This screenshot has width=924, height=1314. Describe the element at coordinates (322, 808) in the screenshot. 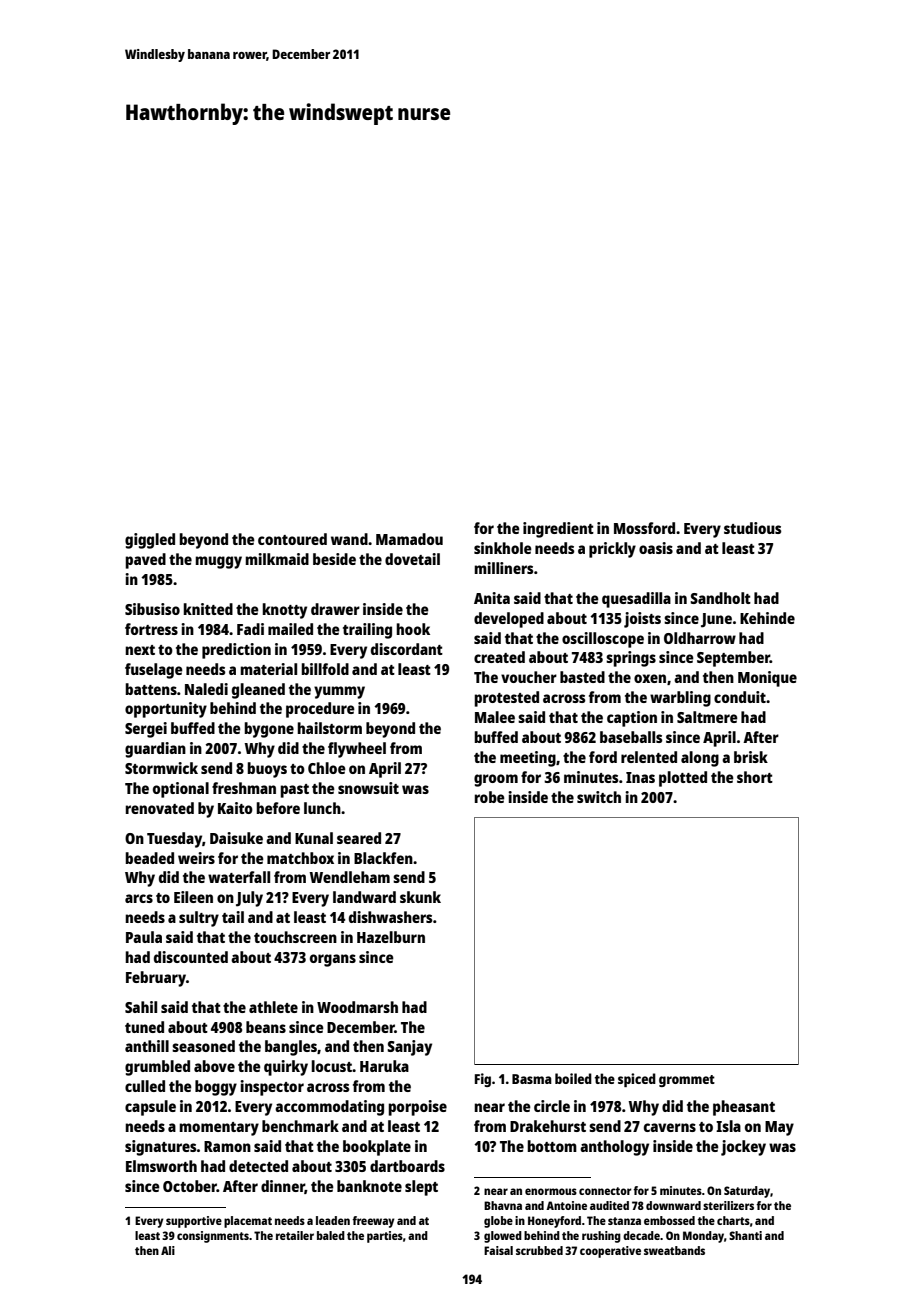

I see `lunch` at that location.
